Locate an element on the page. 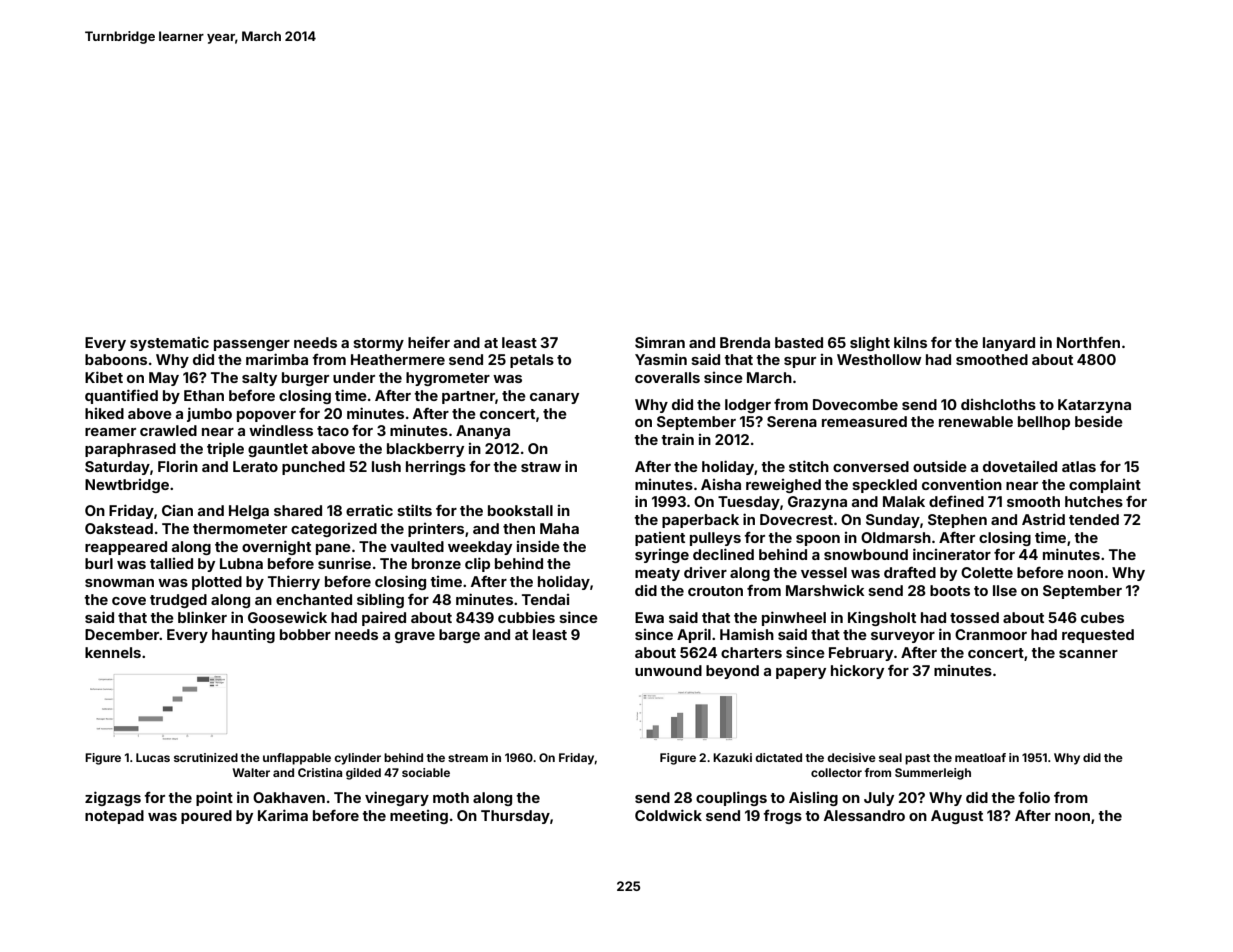 The height and width of the image is (952, 1233). systematic is located at coordinates (169, 343).
